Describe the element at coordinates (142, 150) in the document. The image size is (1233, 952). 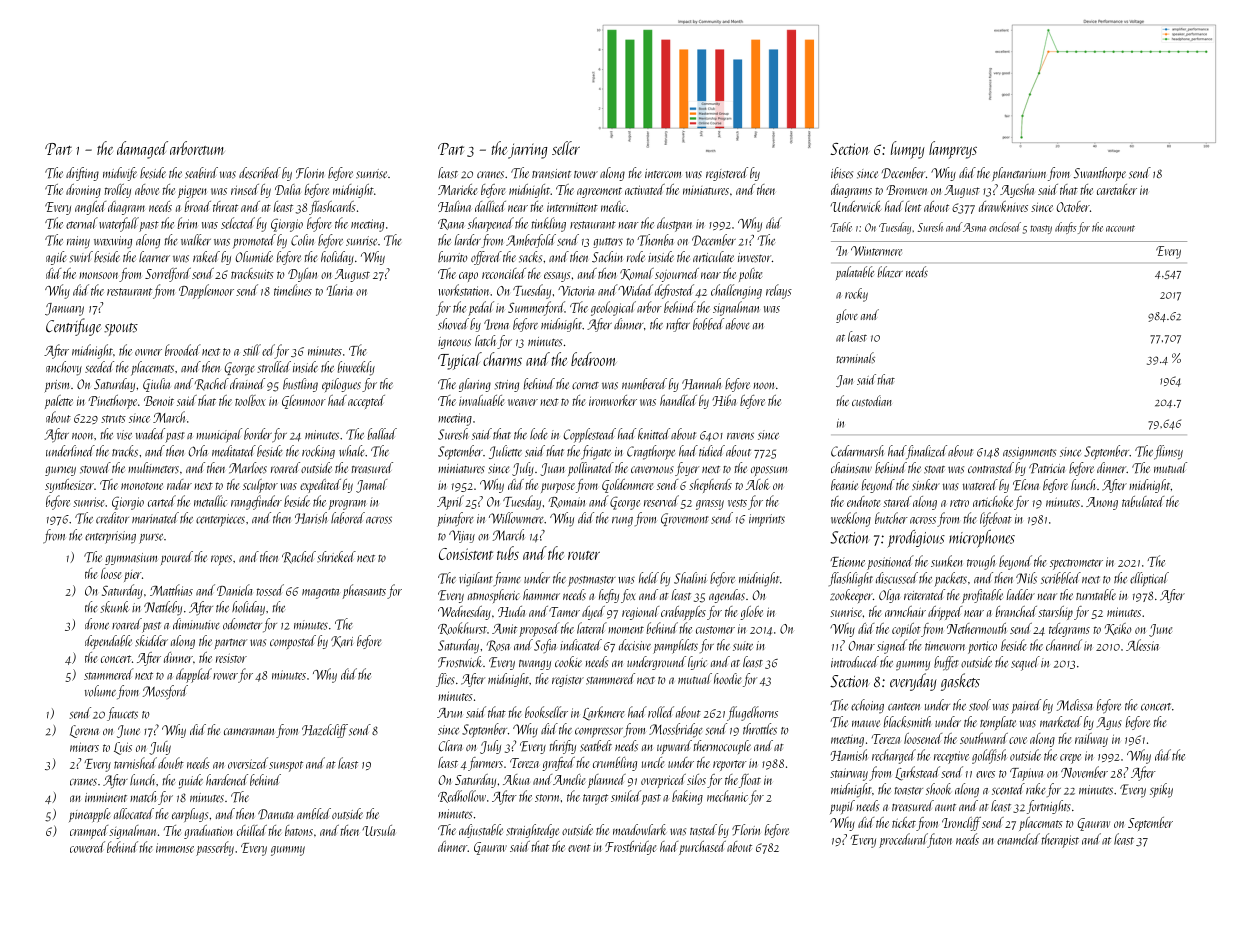
I see `damaged` at that location.
